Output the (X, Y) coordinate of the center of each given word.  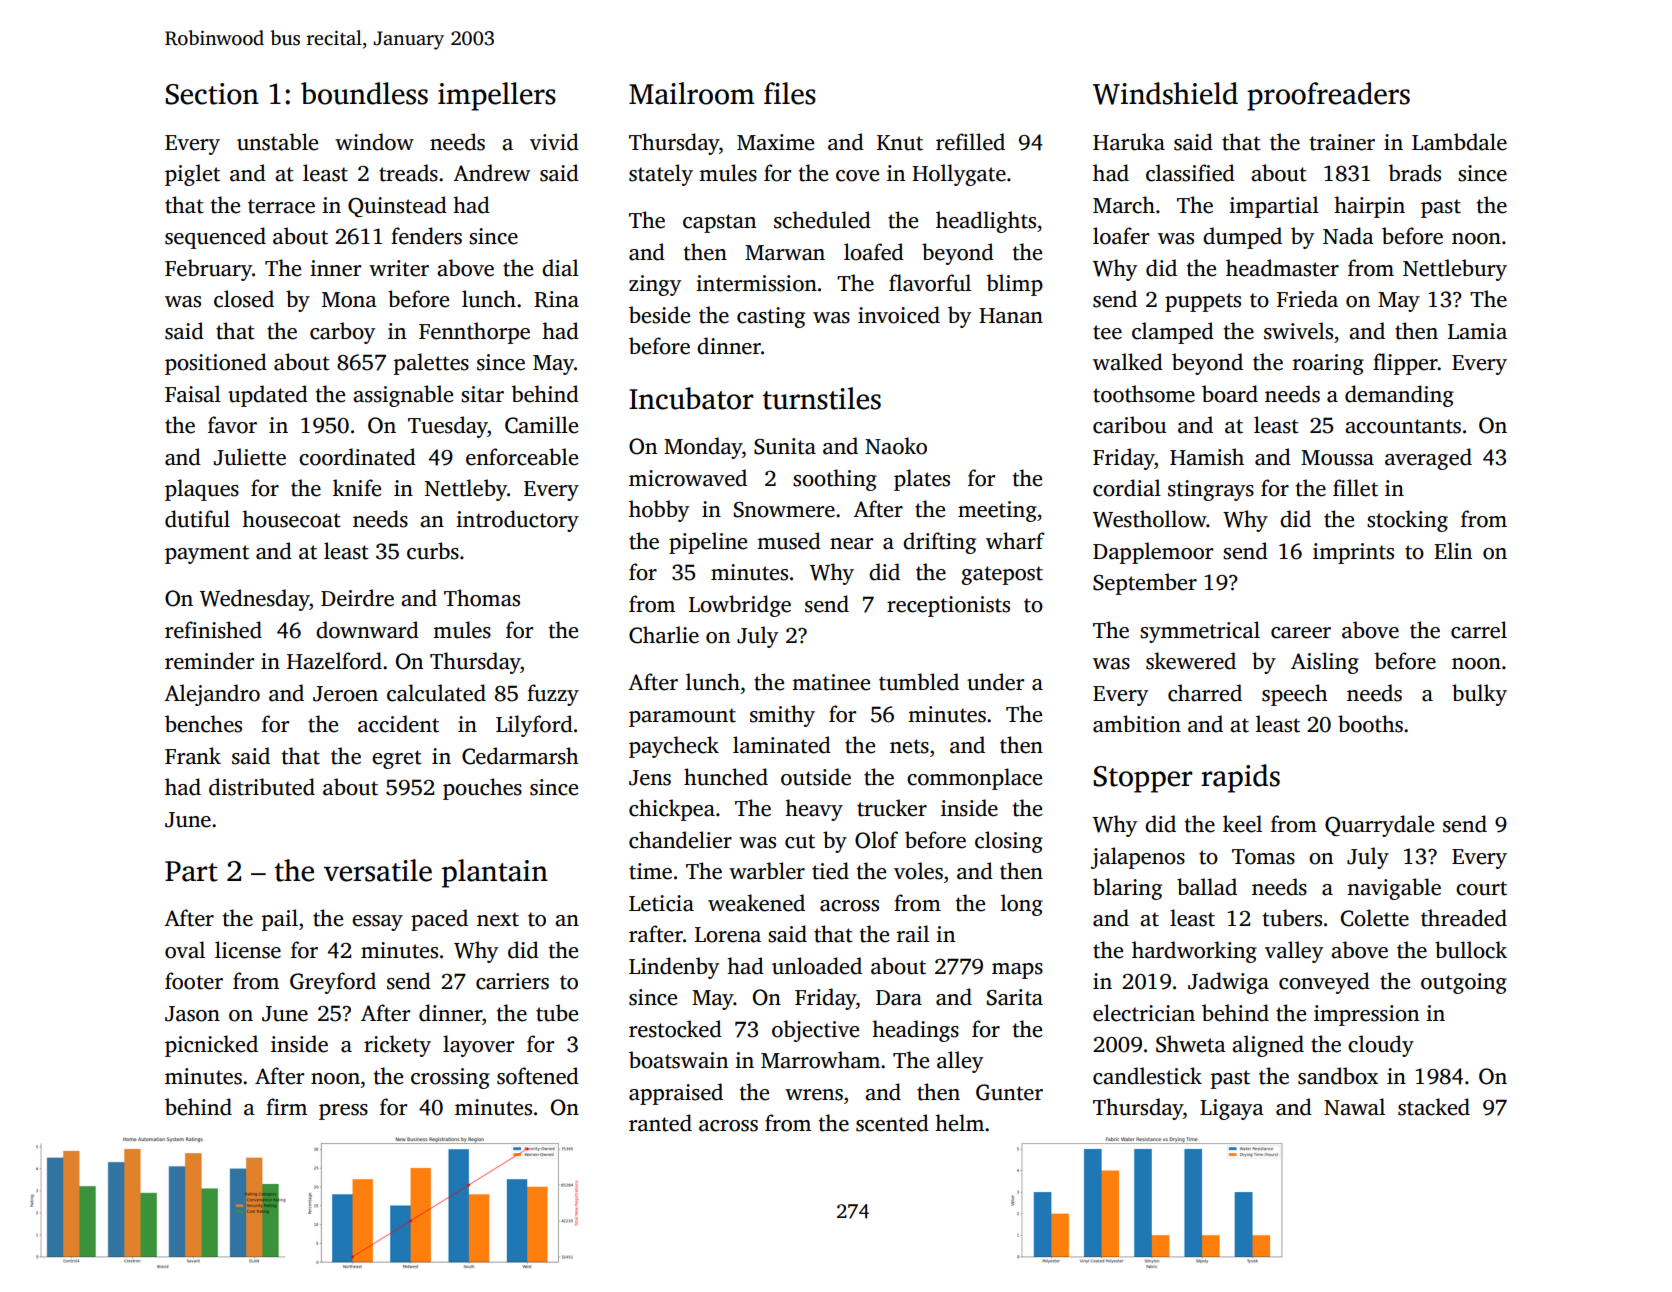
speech (1295, 695)
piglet (192, 175)
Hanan (1011, 316)
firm (286, 1106)
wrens (814, 1095)
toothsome (1144, 394)
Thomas (482, 598)
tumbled (919, 682)
